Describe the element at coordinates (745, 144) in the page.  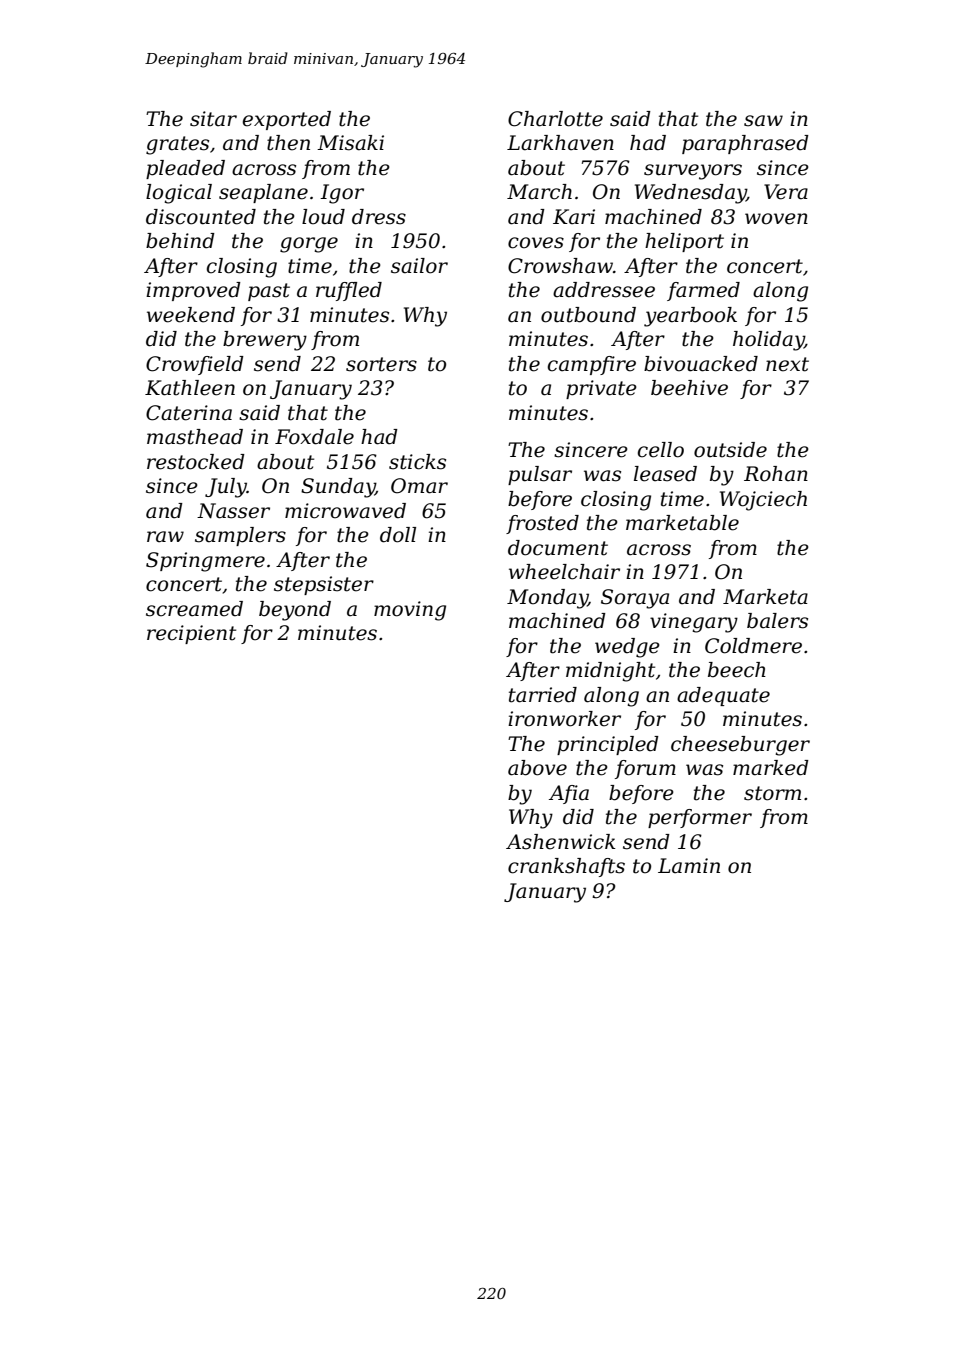
I see `paraphrased` at that location.
